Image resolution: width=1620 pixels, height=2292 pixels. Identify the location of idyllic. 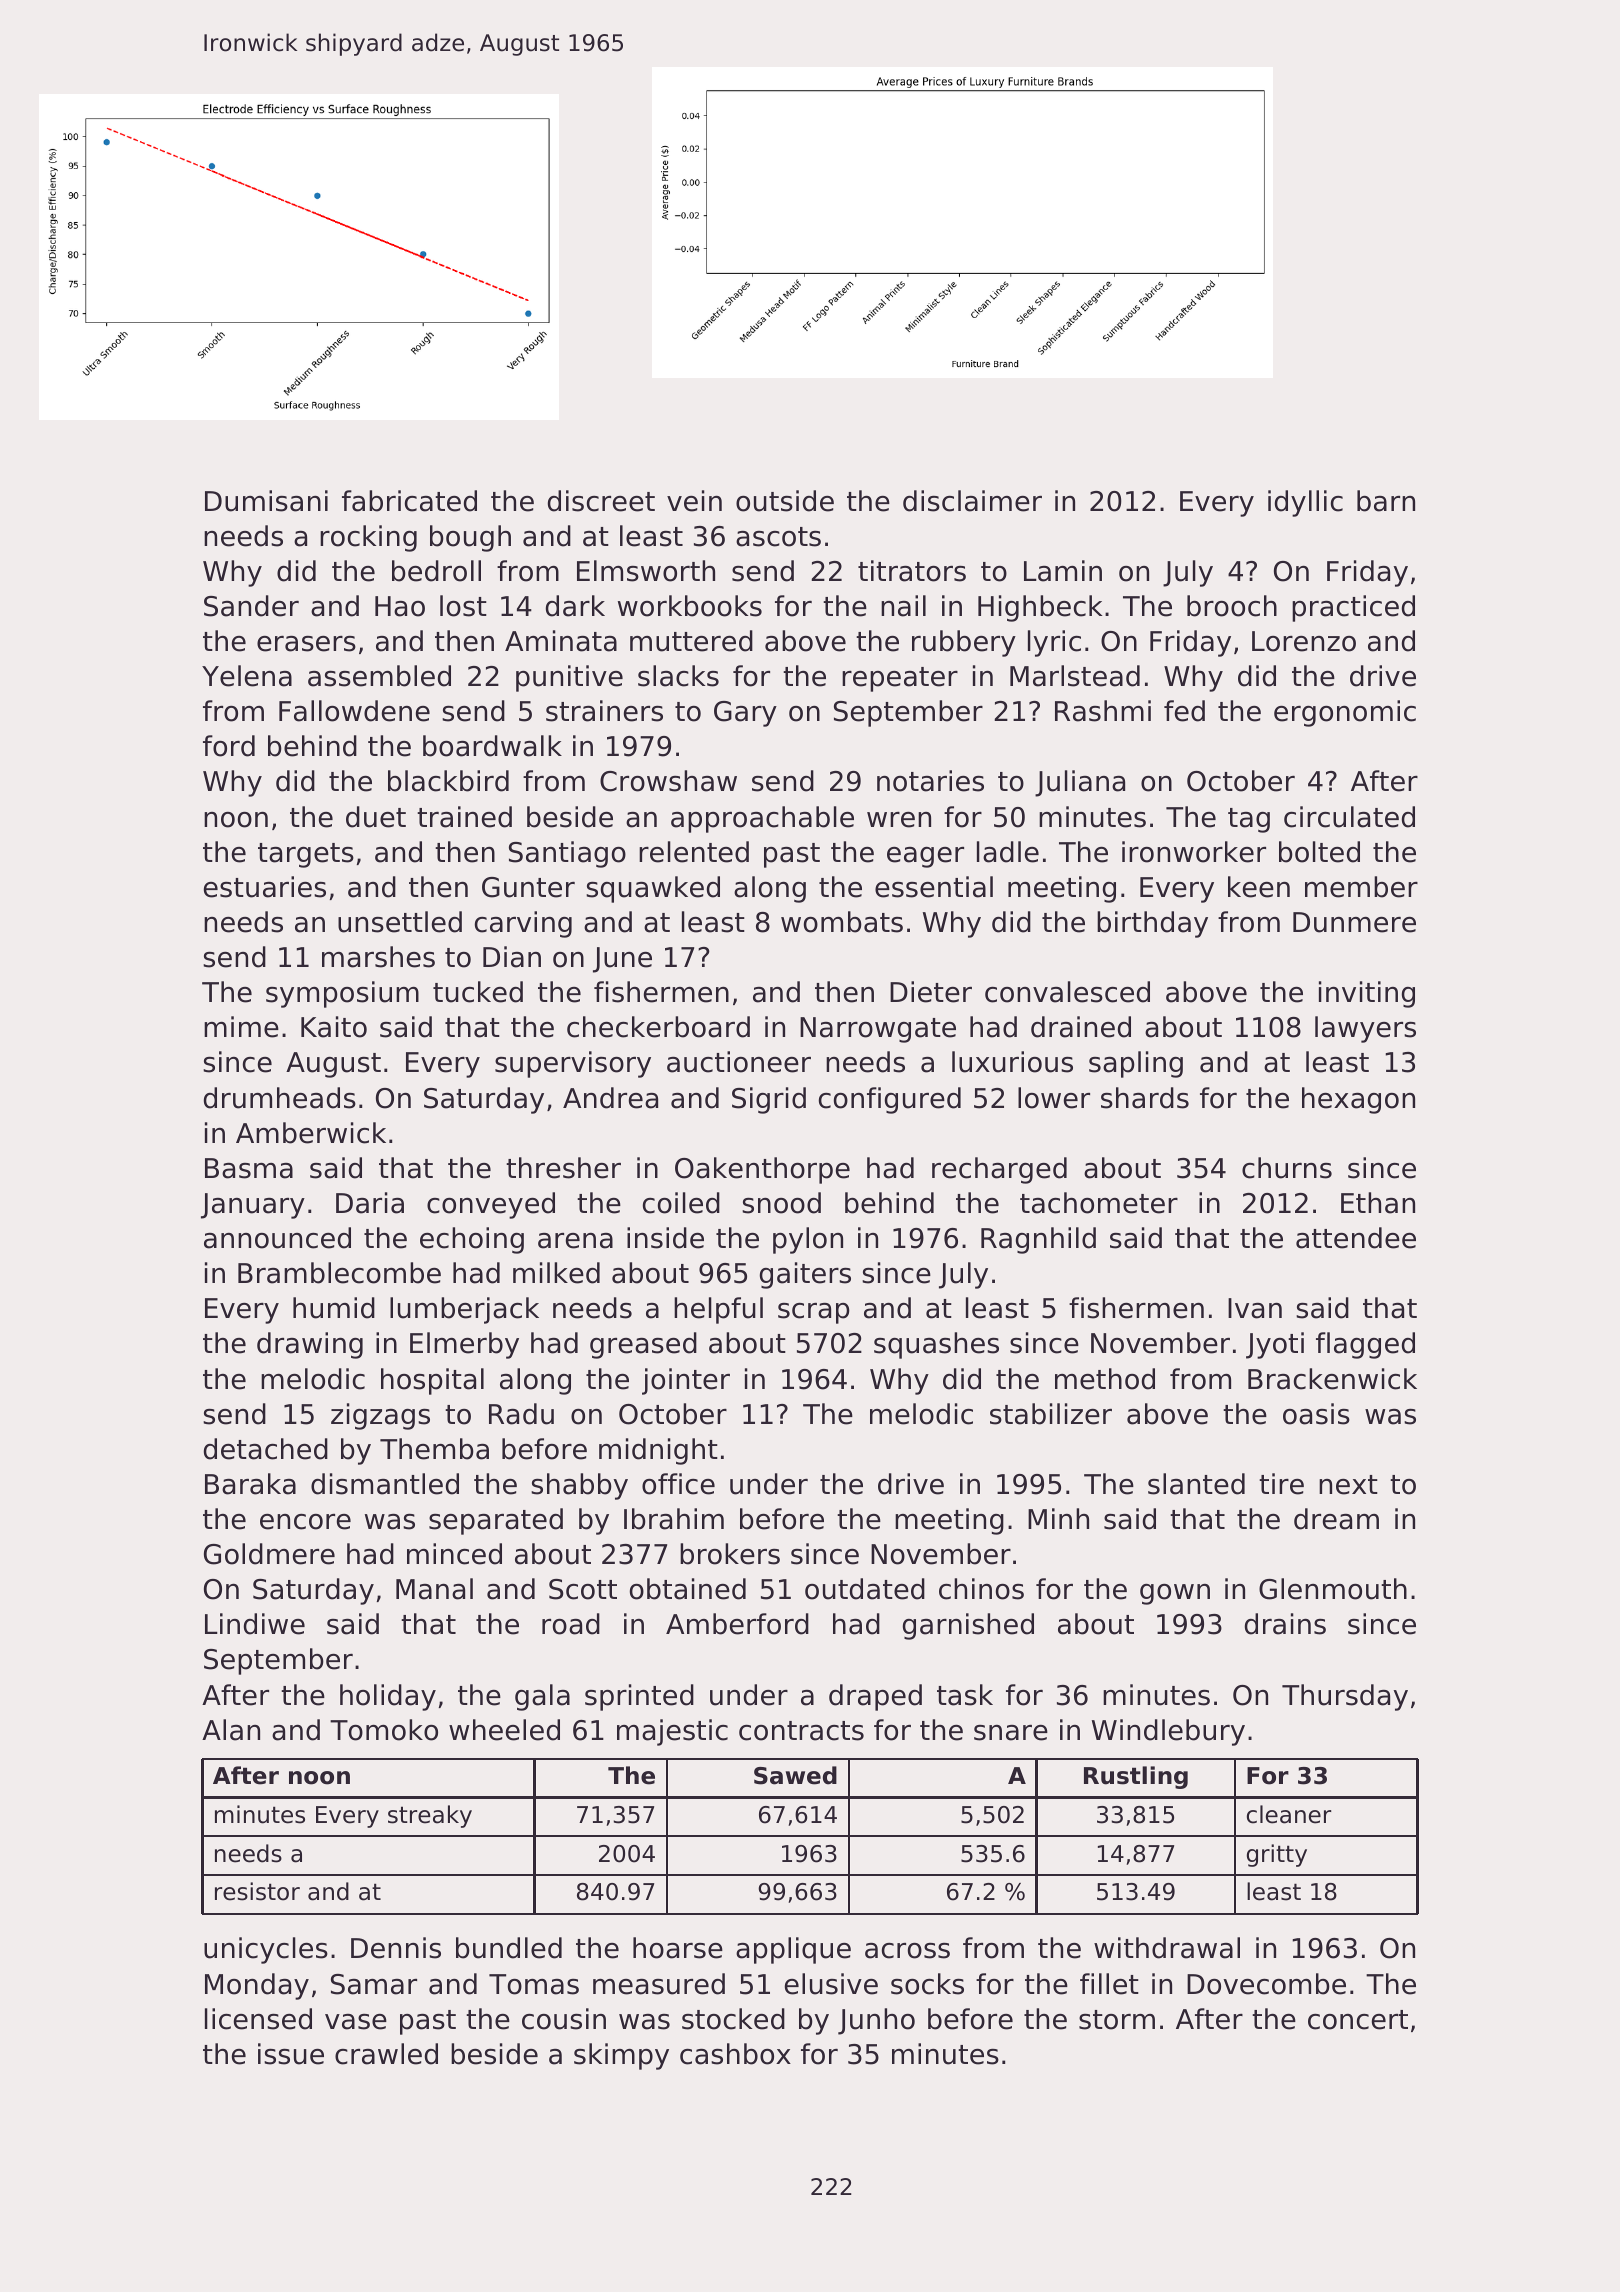
(1305, 503).
